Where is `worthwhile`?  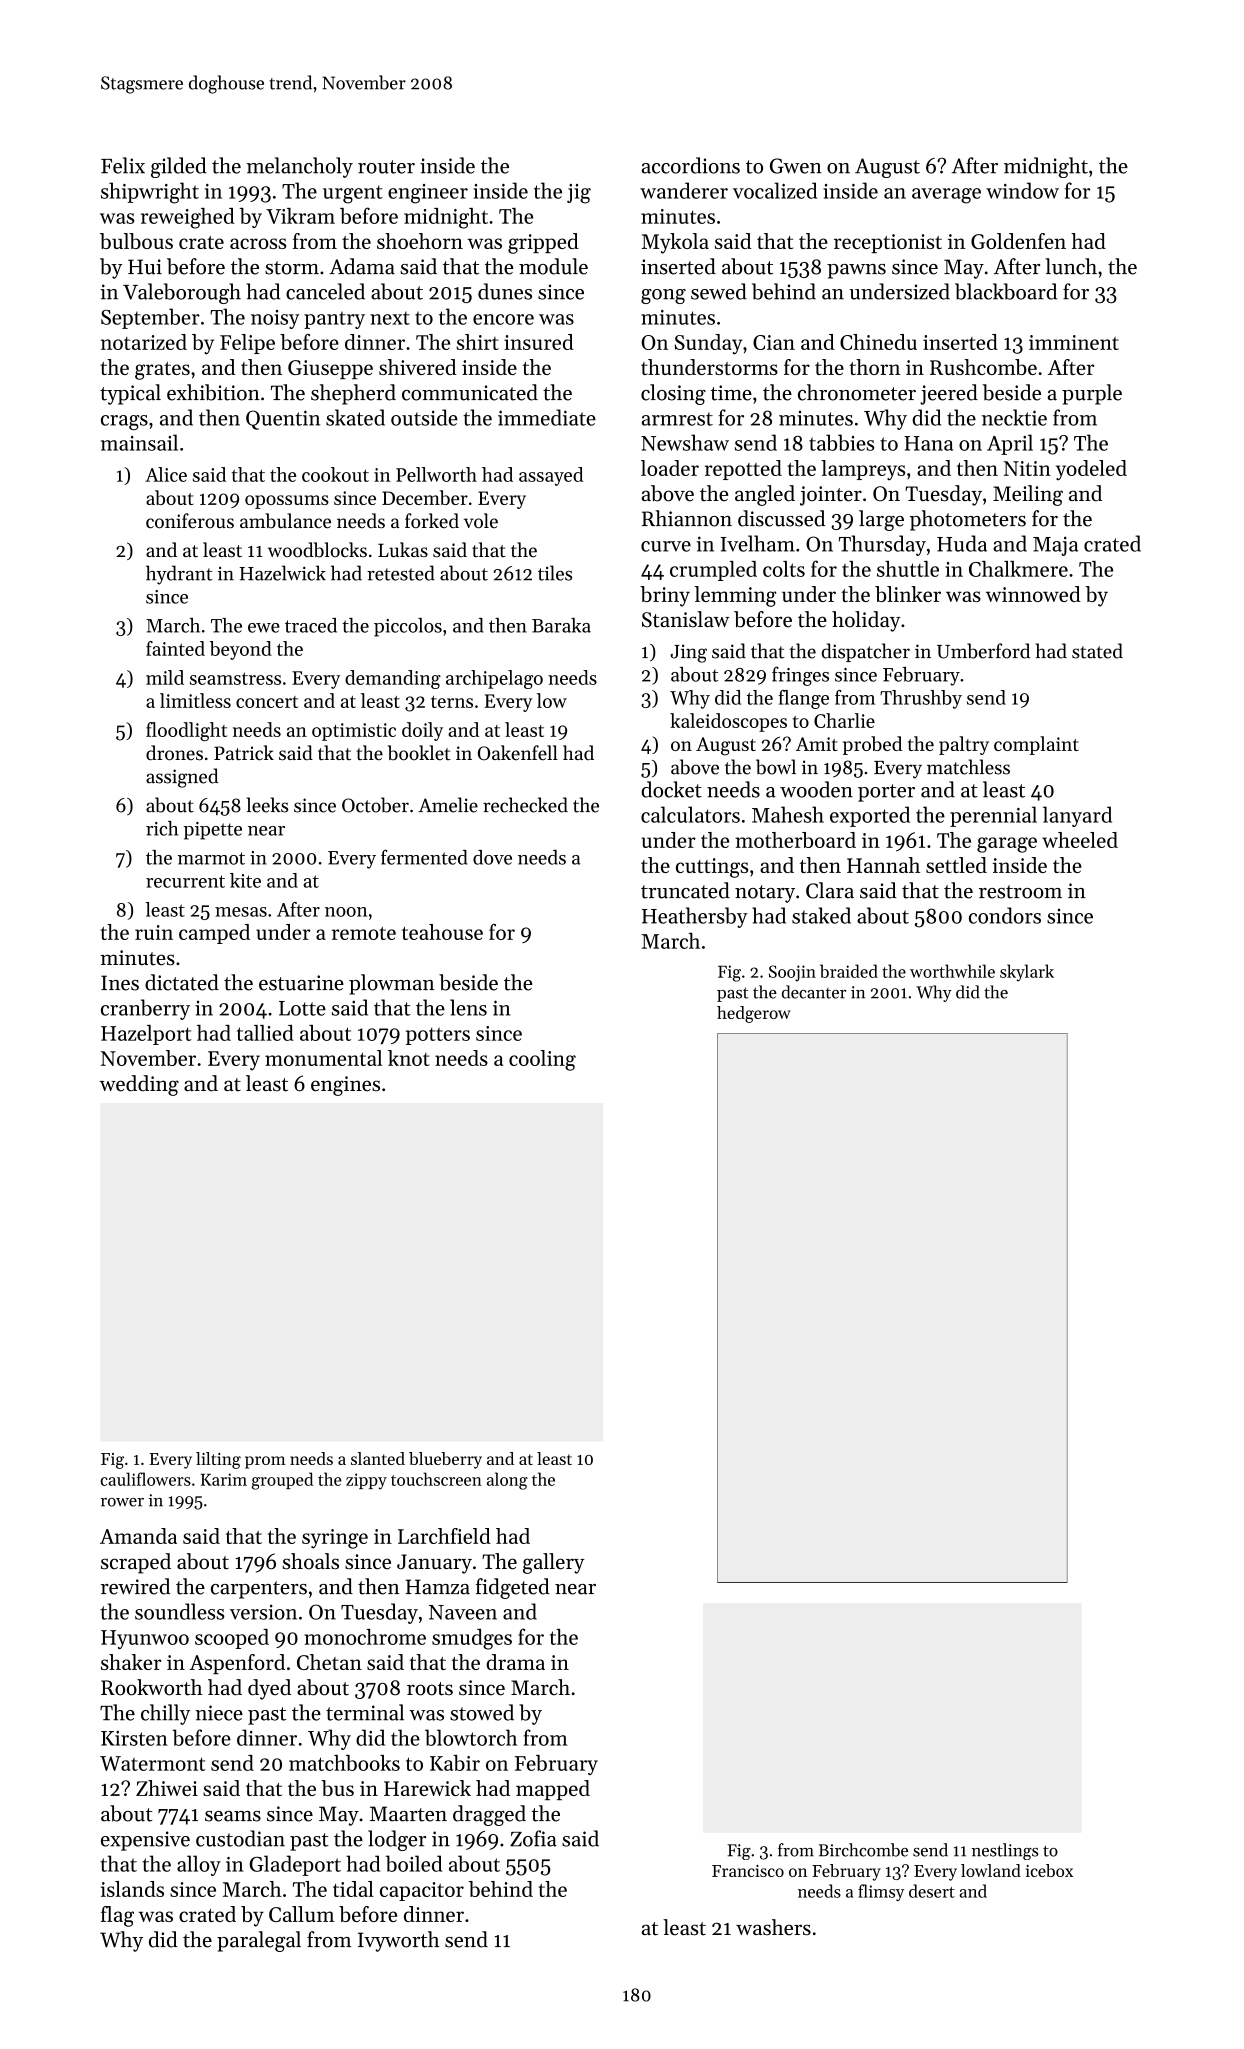 worthwhile is located at coordinates (952, 971).
